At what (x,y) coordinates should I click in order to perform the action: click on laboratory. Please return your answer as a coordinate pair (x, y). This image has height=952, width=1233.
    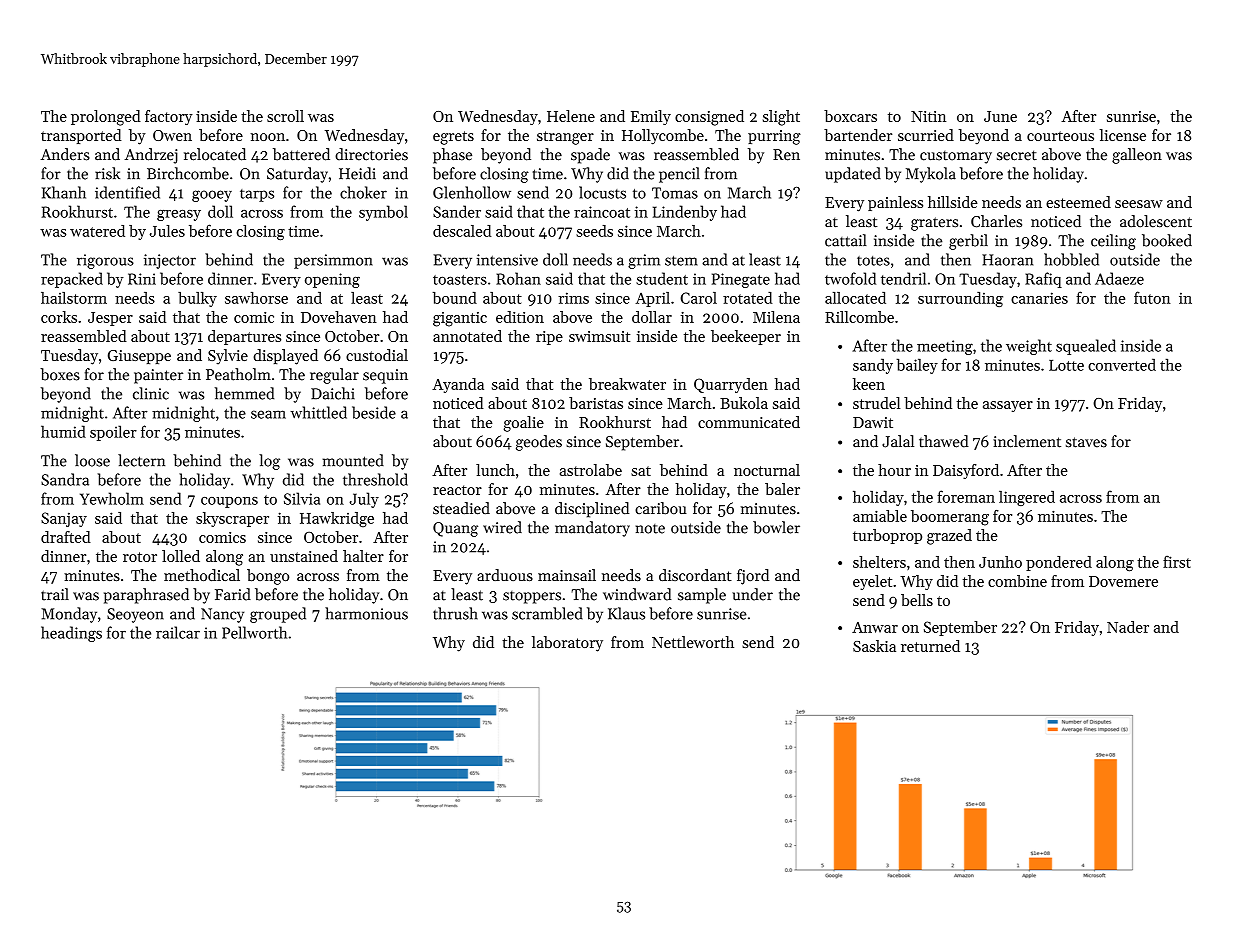
    Looking at the image, I should click on (567, 644).
